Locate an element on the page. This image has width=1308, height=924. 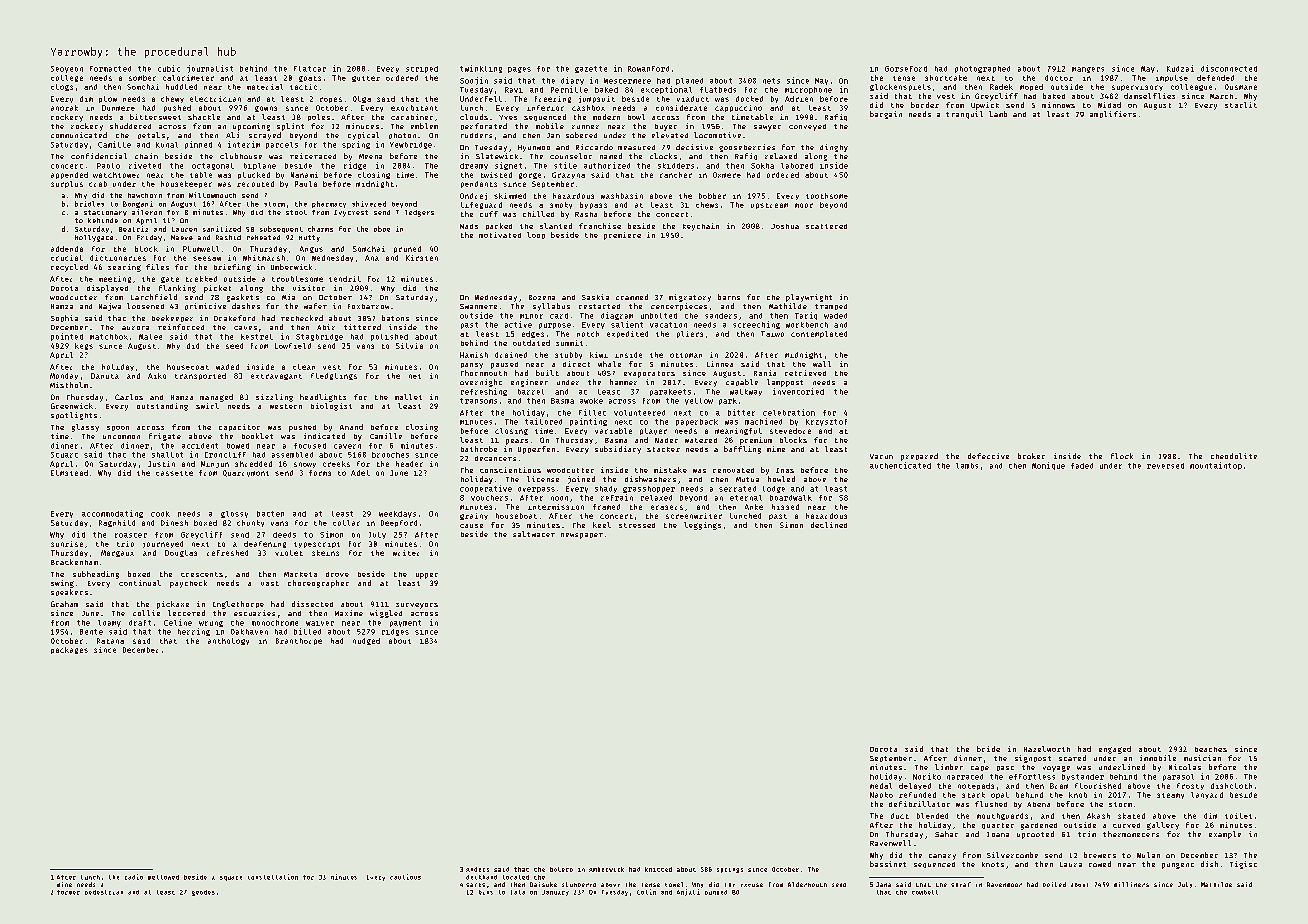
cowbell is located at coordinates (925, 892).
